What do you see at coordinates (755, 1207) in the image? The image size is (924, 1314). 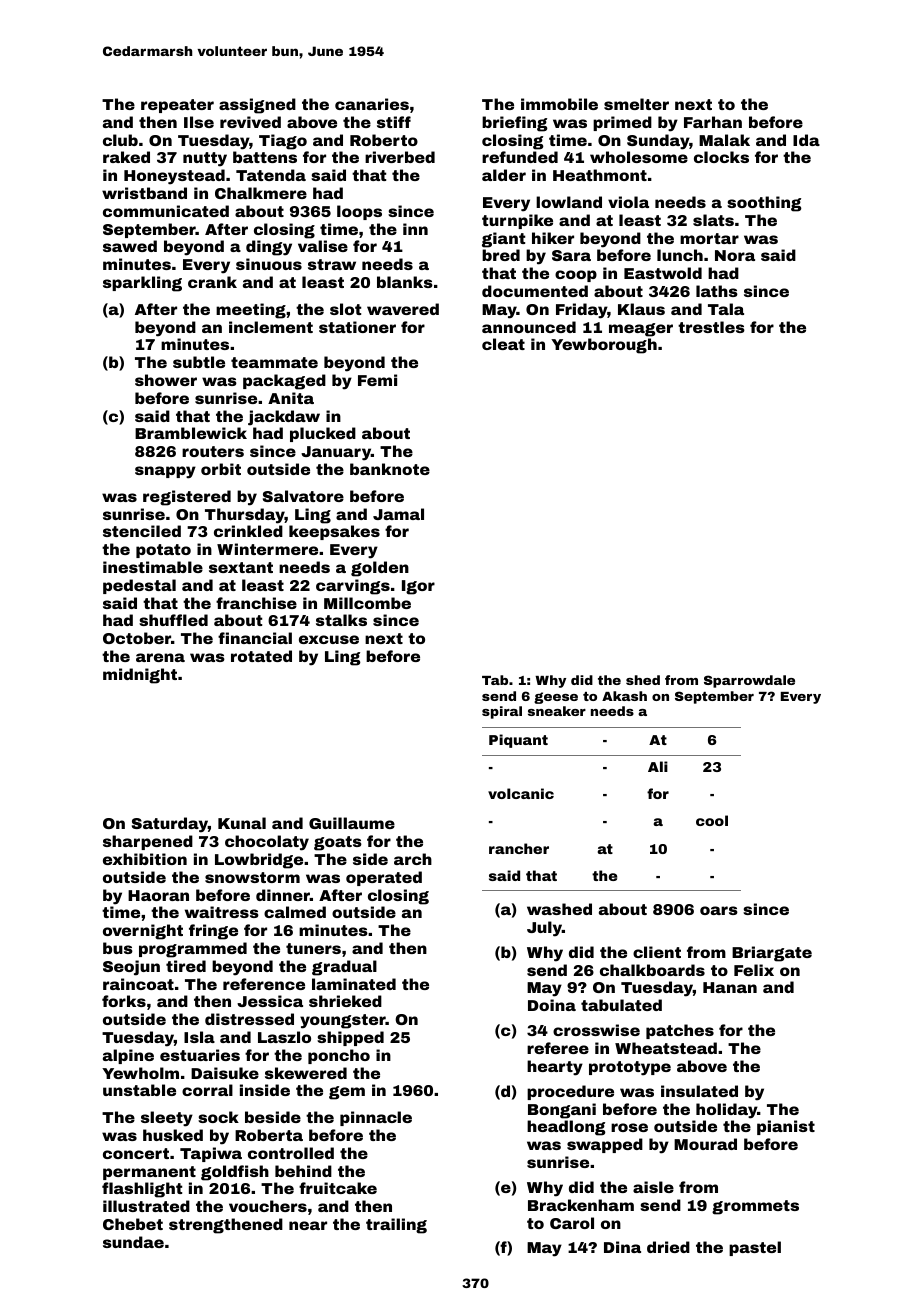 I see `grommets` at bounding box center [755, 1207].
